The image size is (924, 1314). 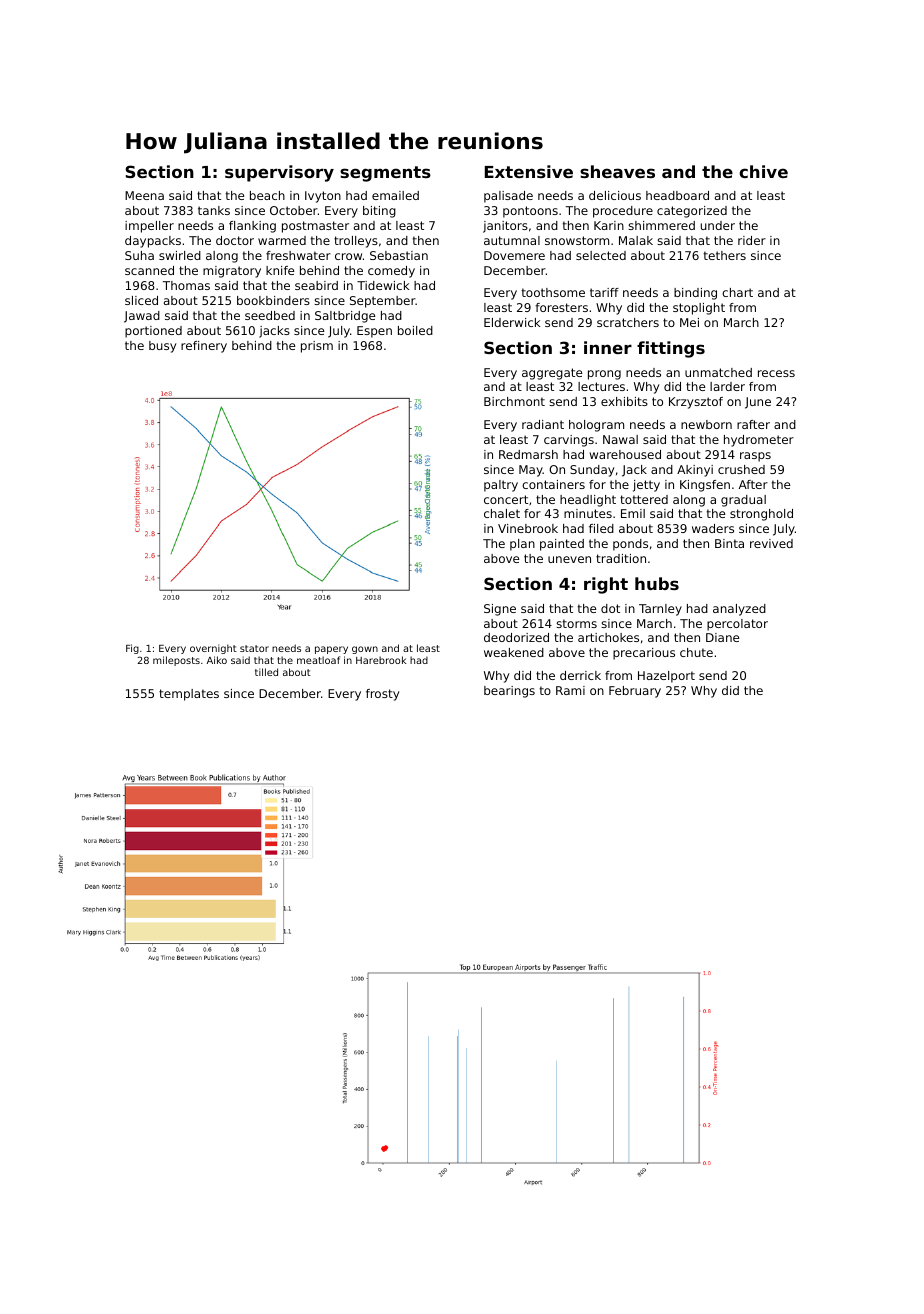 What do you see at coordinates (696, 403) in the screenshot?
I see `Krzysztof` at bounding box center [696, 403].
